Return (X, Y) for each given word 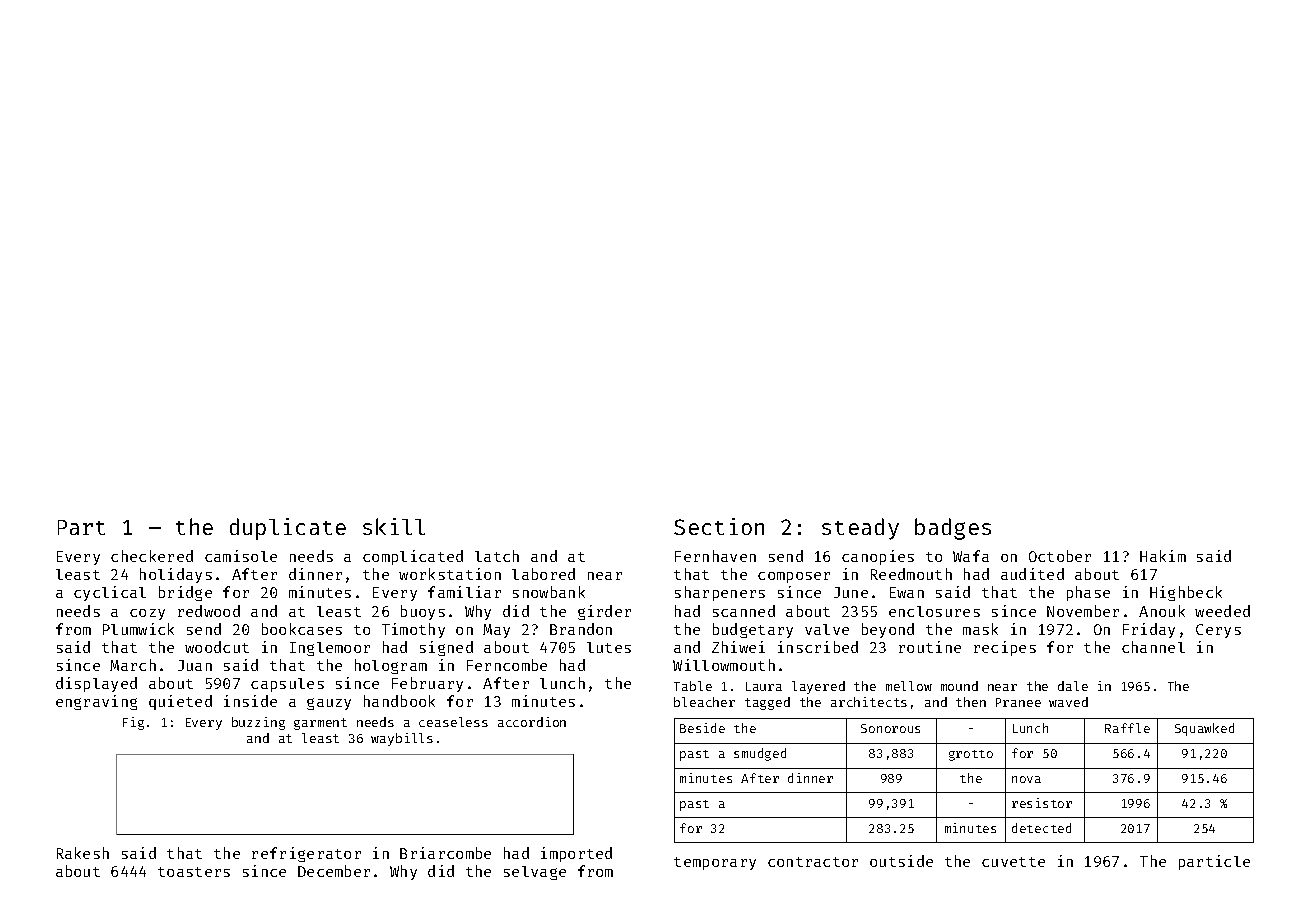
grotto (971, 755)
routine (930, 647)
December (334, 871)
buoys (423, 612)
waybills (402, 739)
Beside (702, 728)
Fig (133, 723)
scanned (744, 611)
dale (1073, 686)
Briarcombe (445, 853)
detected (1041, 828)
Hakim (1163, 556)
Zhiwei (738, 647)
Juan (195, 665)
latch (497, 556)
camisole (241, 556)
